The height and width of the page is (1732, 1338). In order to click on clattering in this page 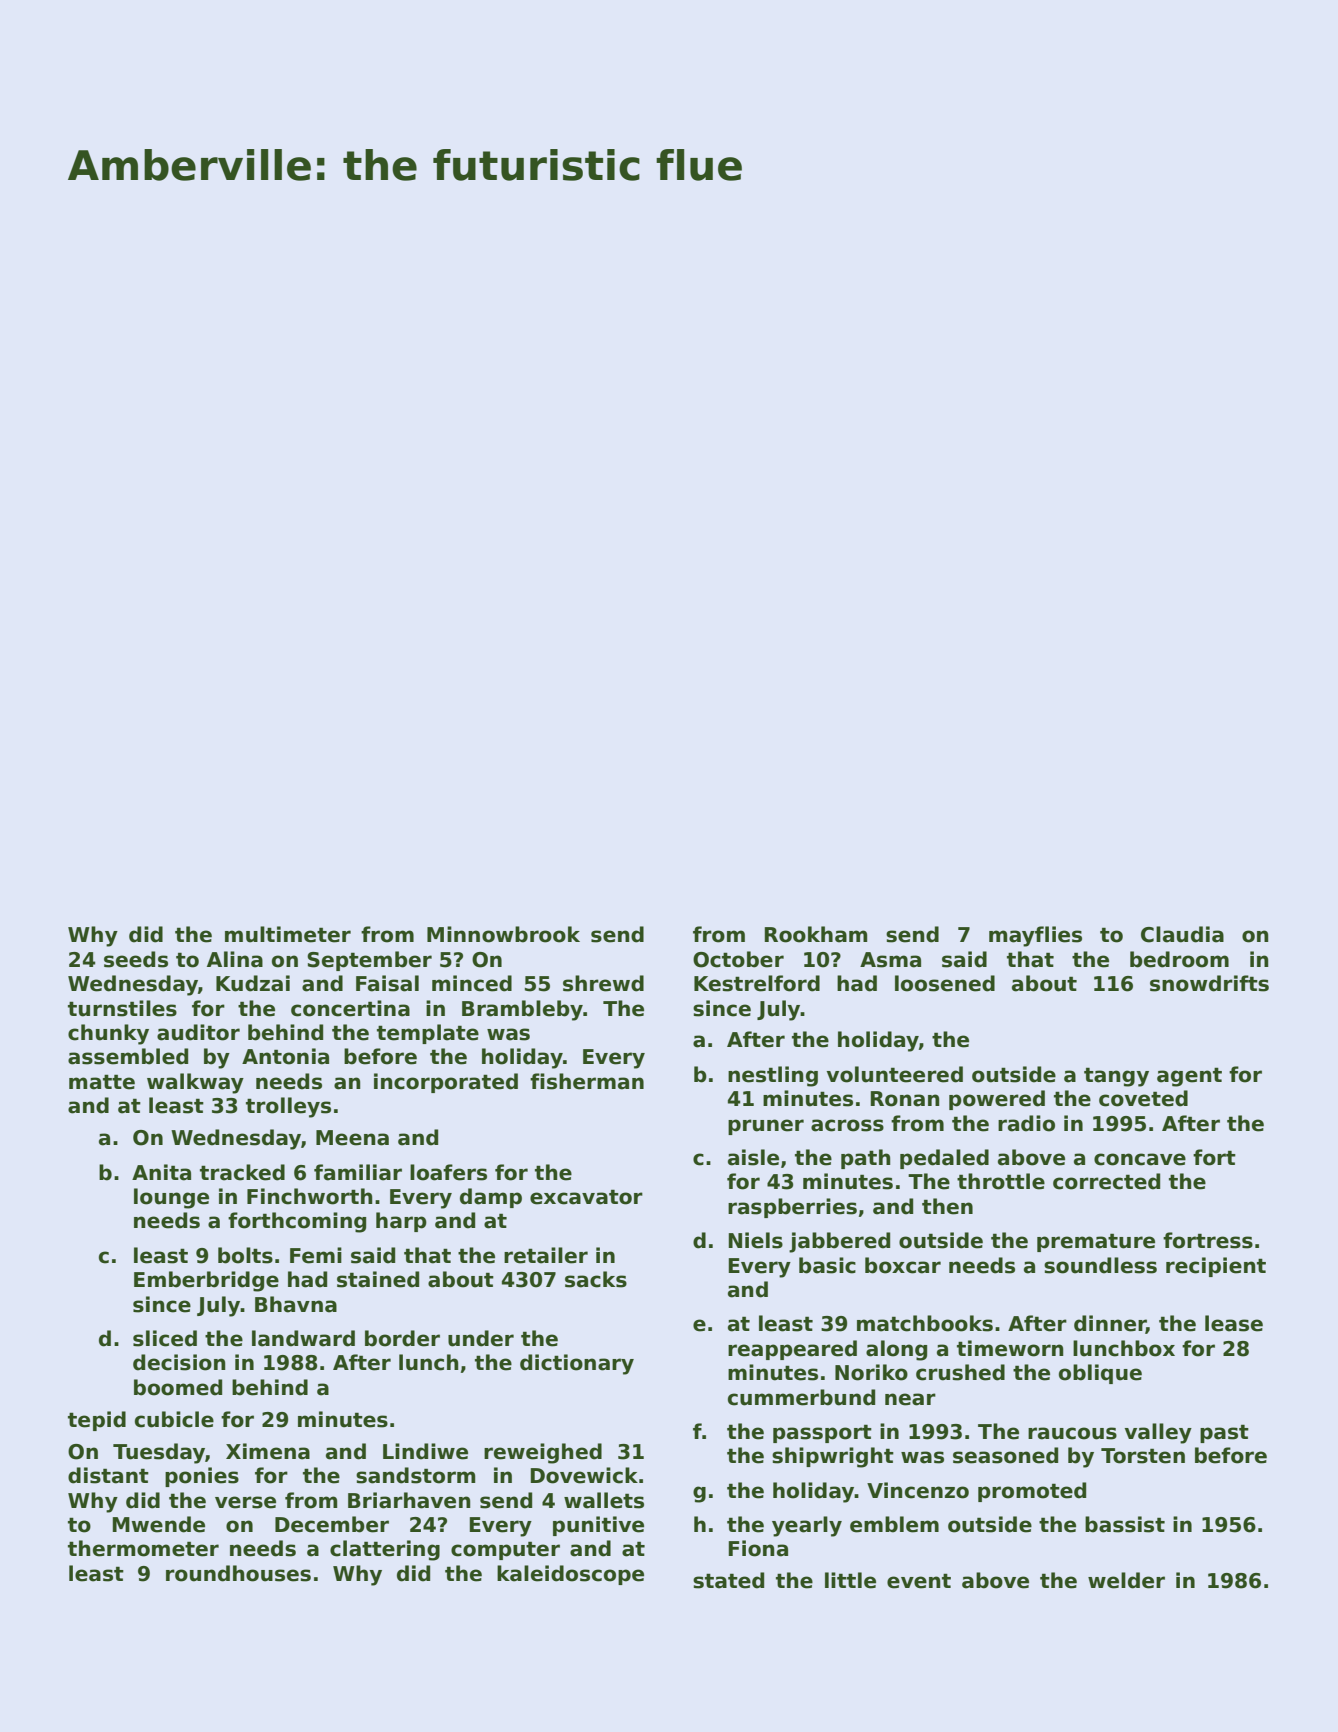, I will do `click(385, 1550)`.
